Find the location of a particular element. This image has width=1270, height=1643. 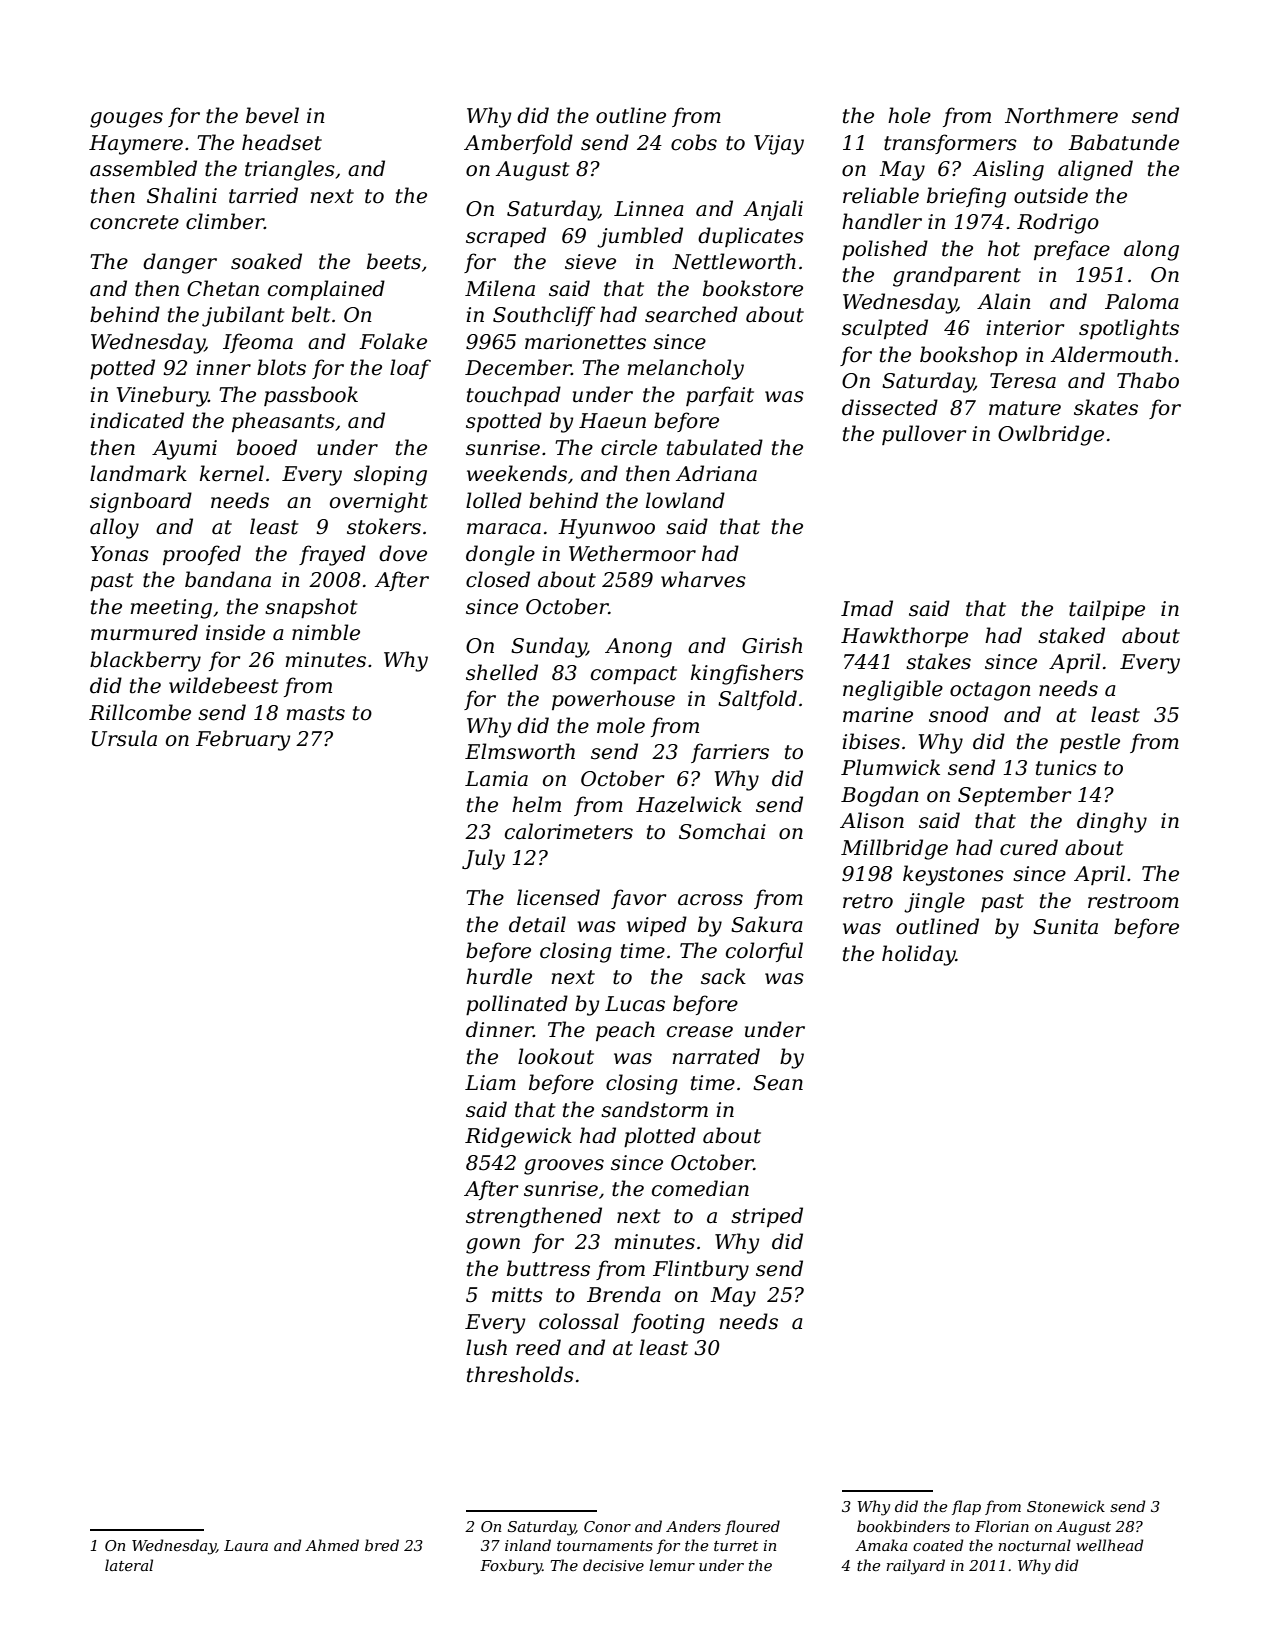

Northmere is located at coordinates (1061, 115).
